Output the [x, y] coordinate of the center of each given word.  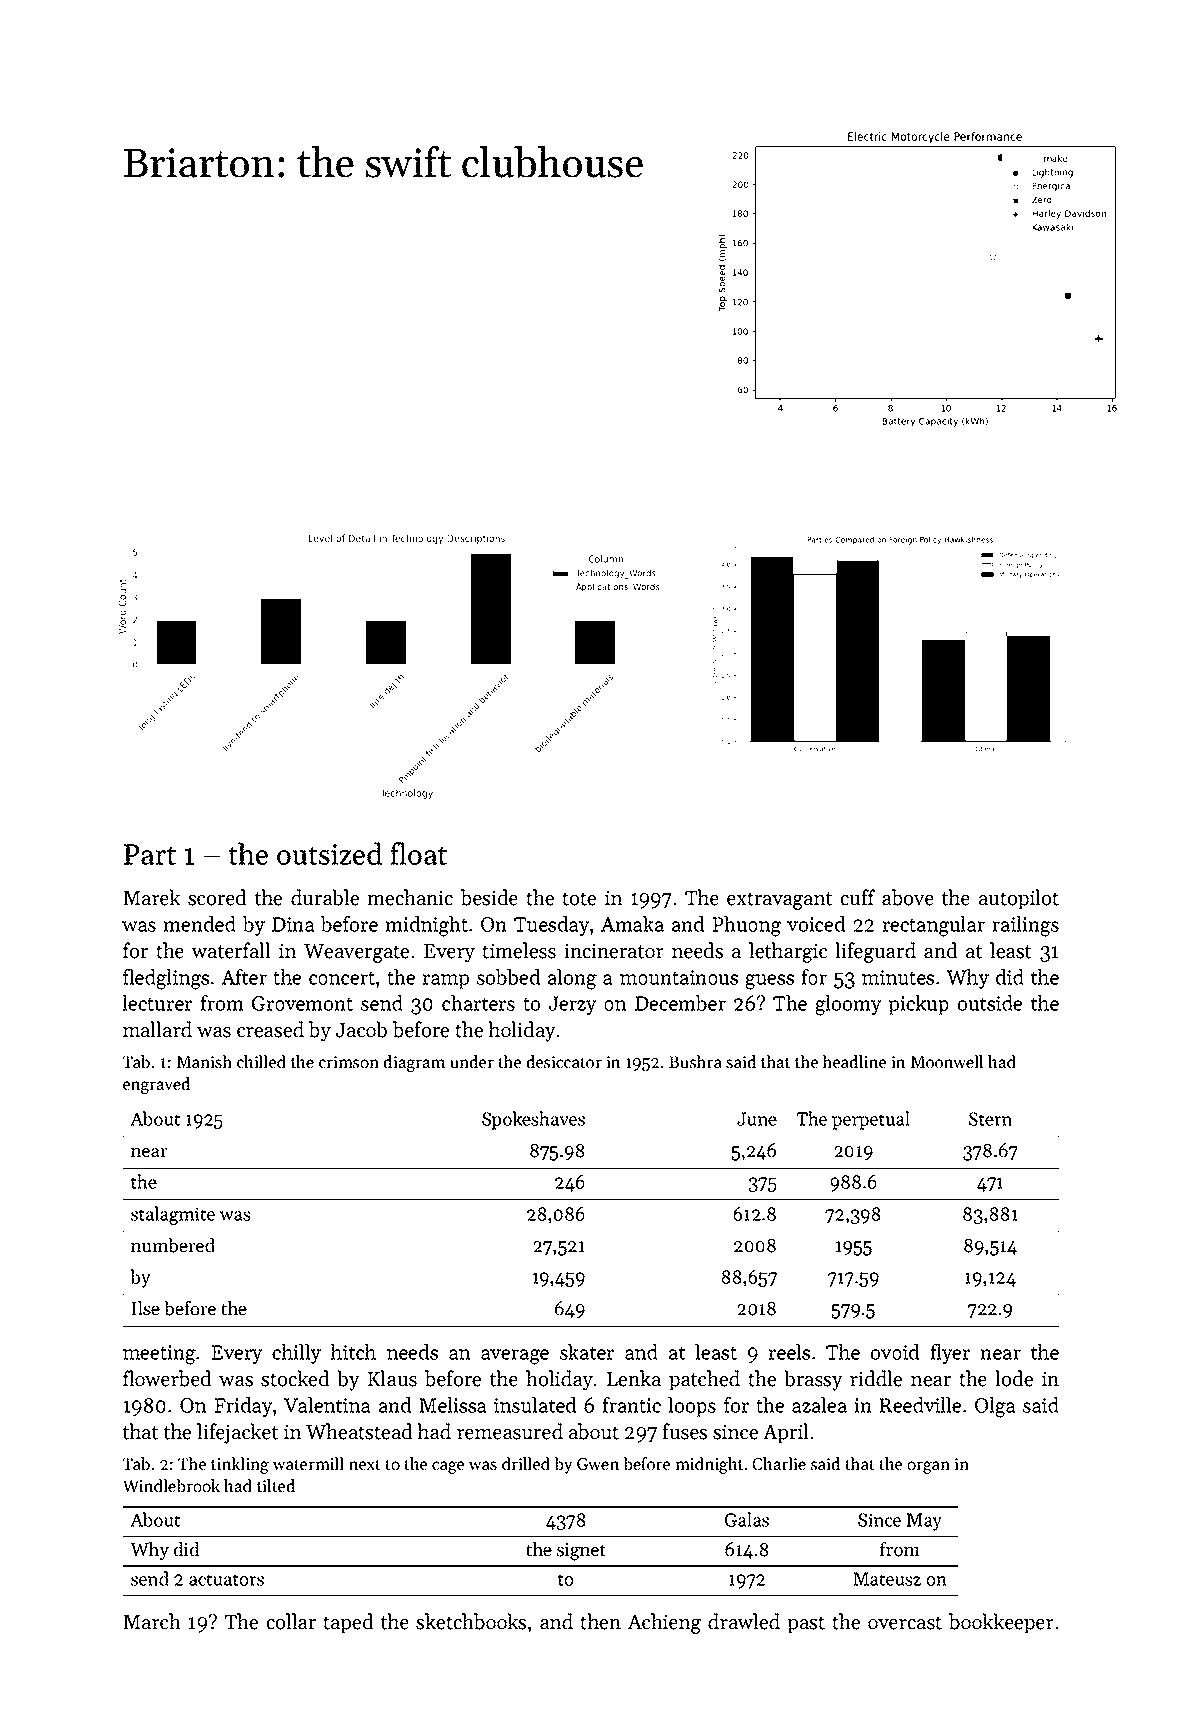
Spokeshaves [533, 1120]
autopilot [1019, 899]
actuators [226, 1580]
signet [581, 1552]
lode [1014, 1378]
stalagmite [173, 1215]
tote [579, 899]
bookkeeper [1001, 1623]
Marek [151, 897]
